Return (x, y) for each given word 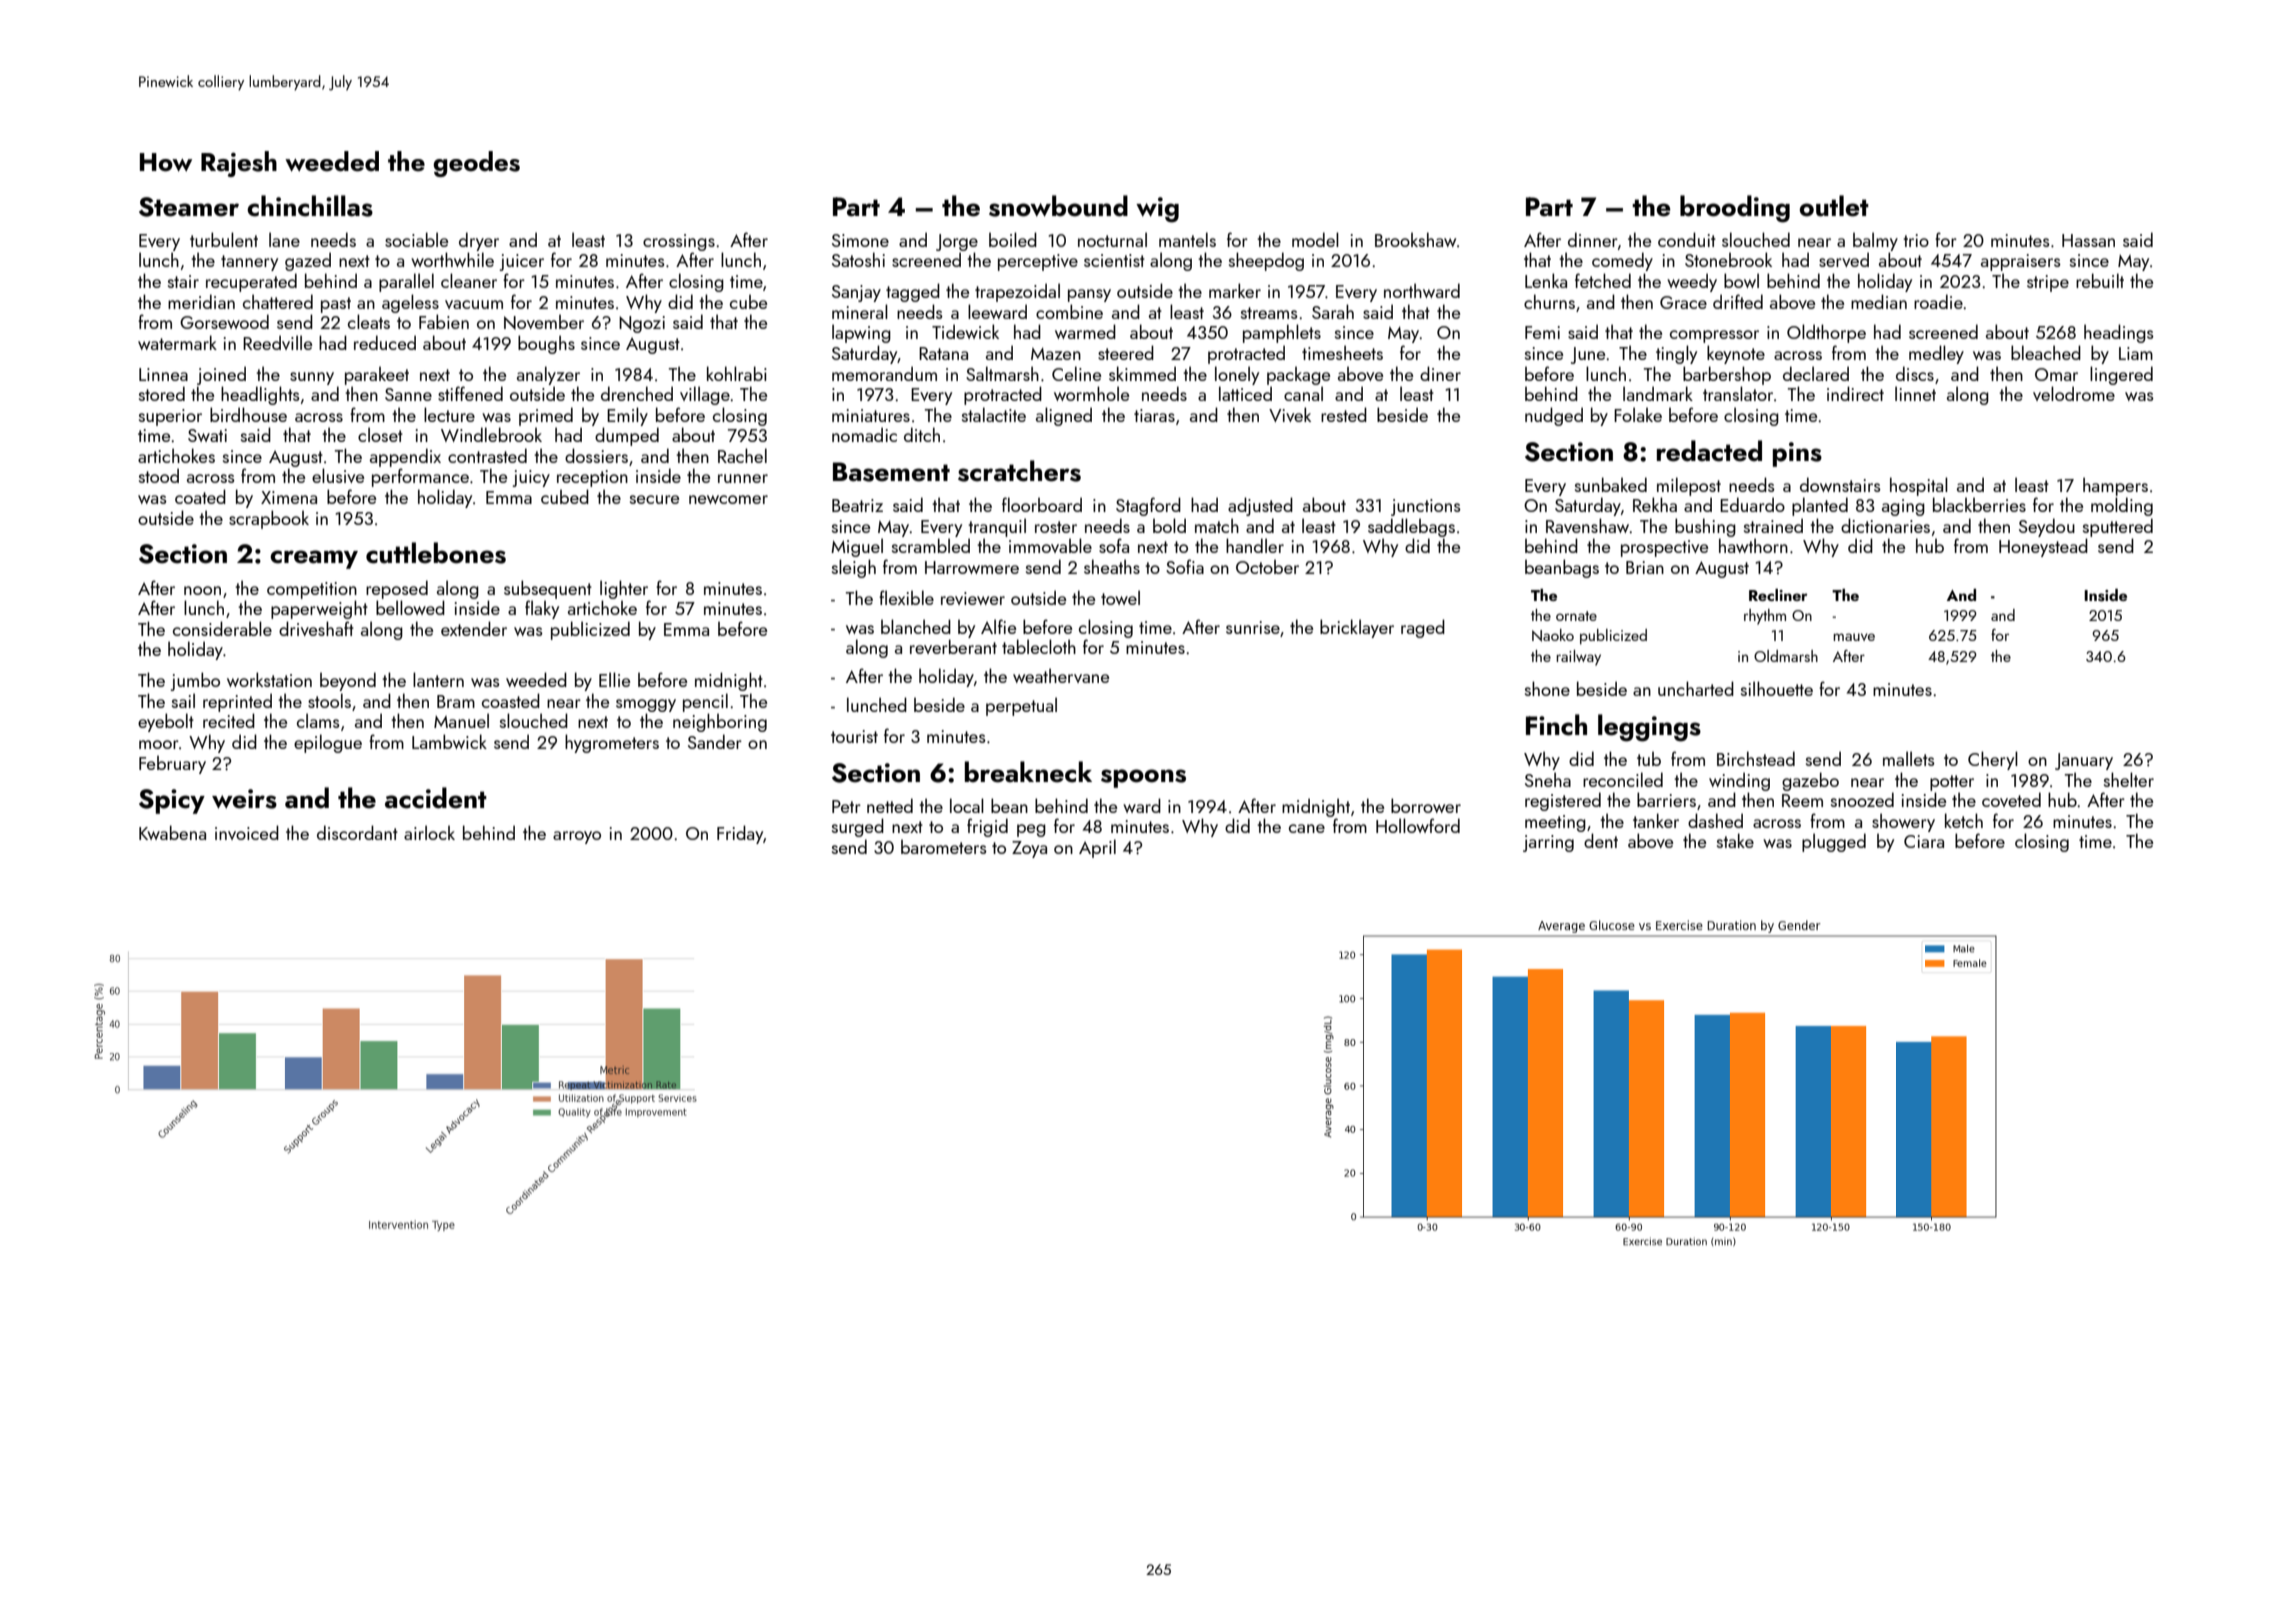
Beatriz (857, 505)
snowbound (1058, 206)
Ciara (1924, 841)
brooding (1735, 209)
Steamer (189, 207)
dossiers (596, 455)
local (967, 805)
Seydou (2047, 527)
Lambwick (449, 741)
